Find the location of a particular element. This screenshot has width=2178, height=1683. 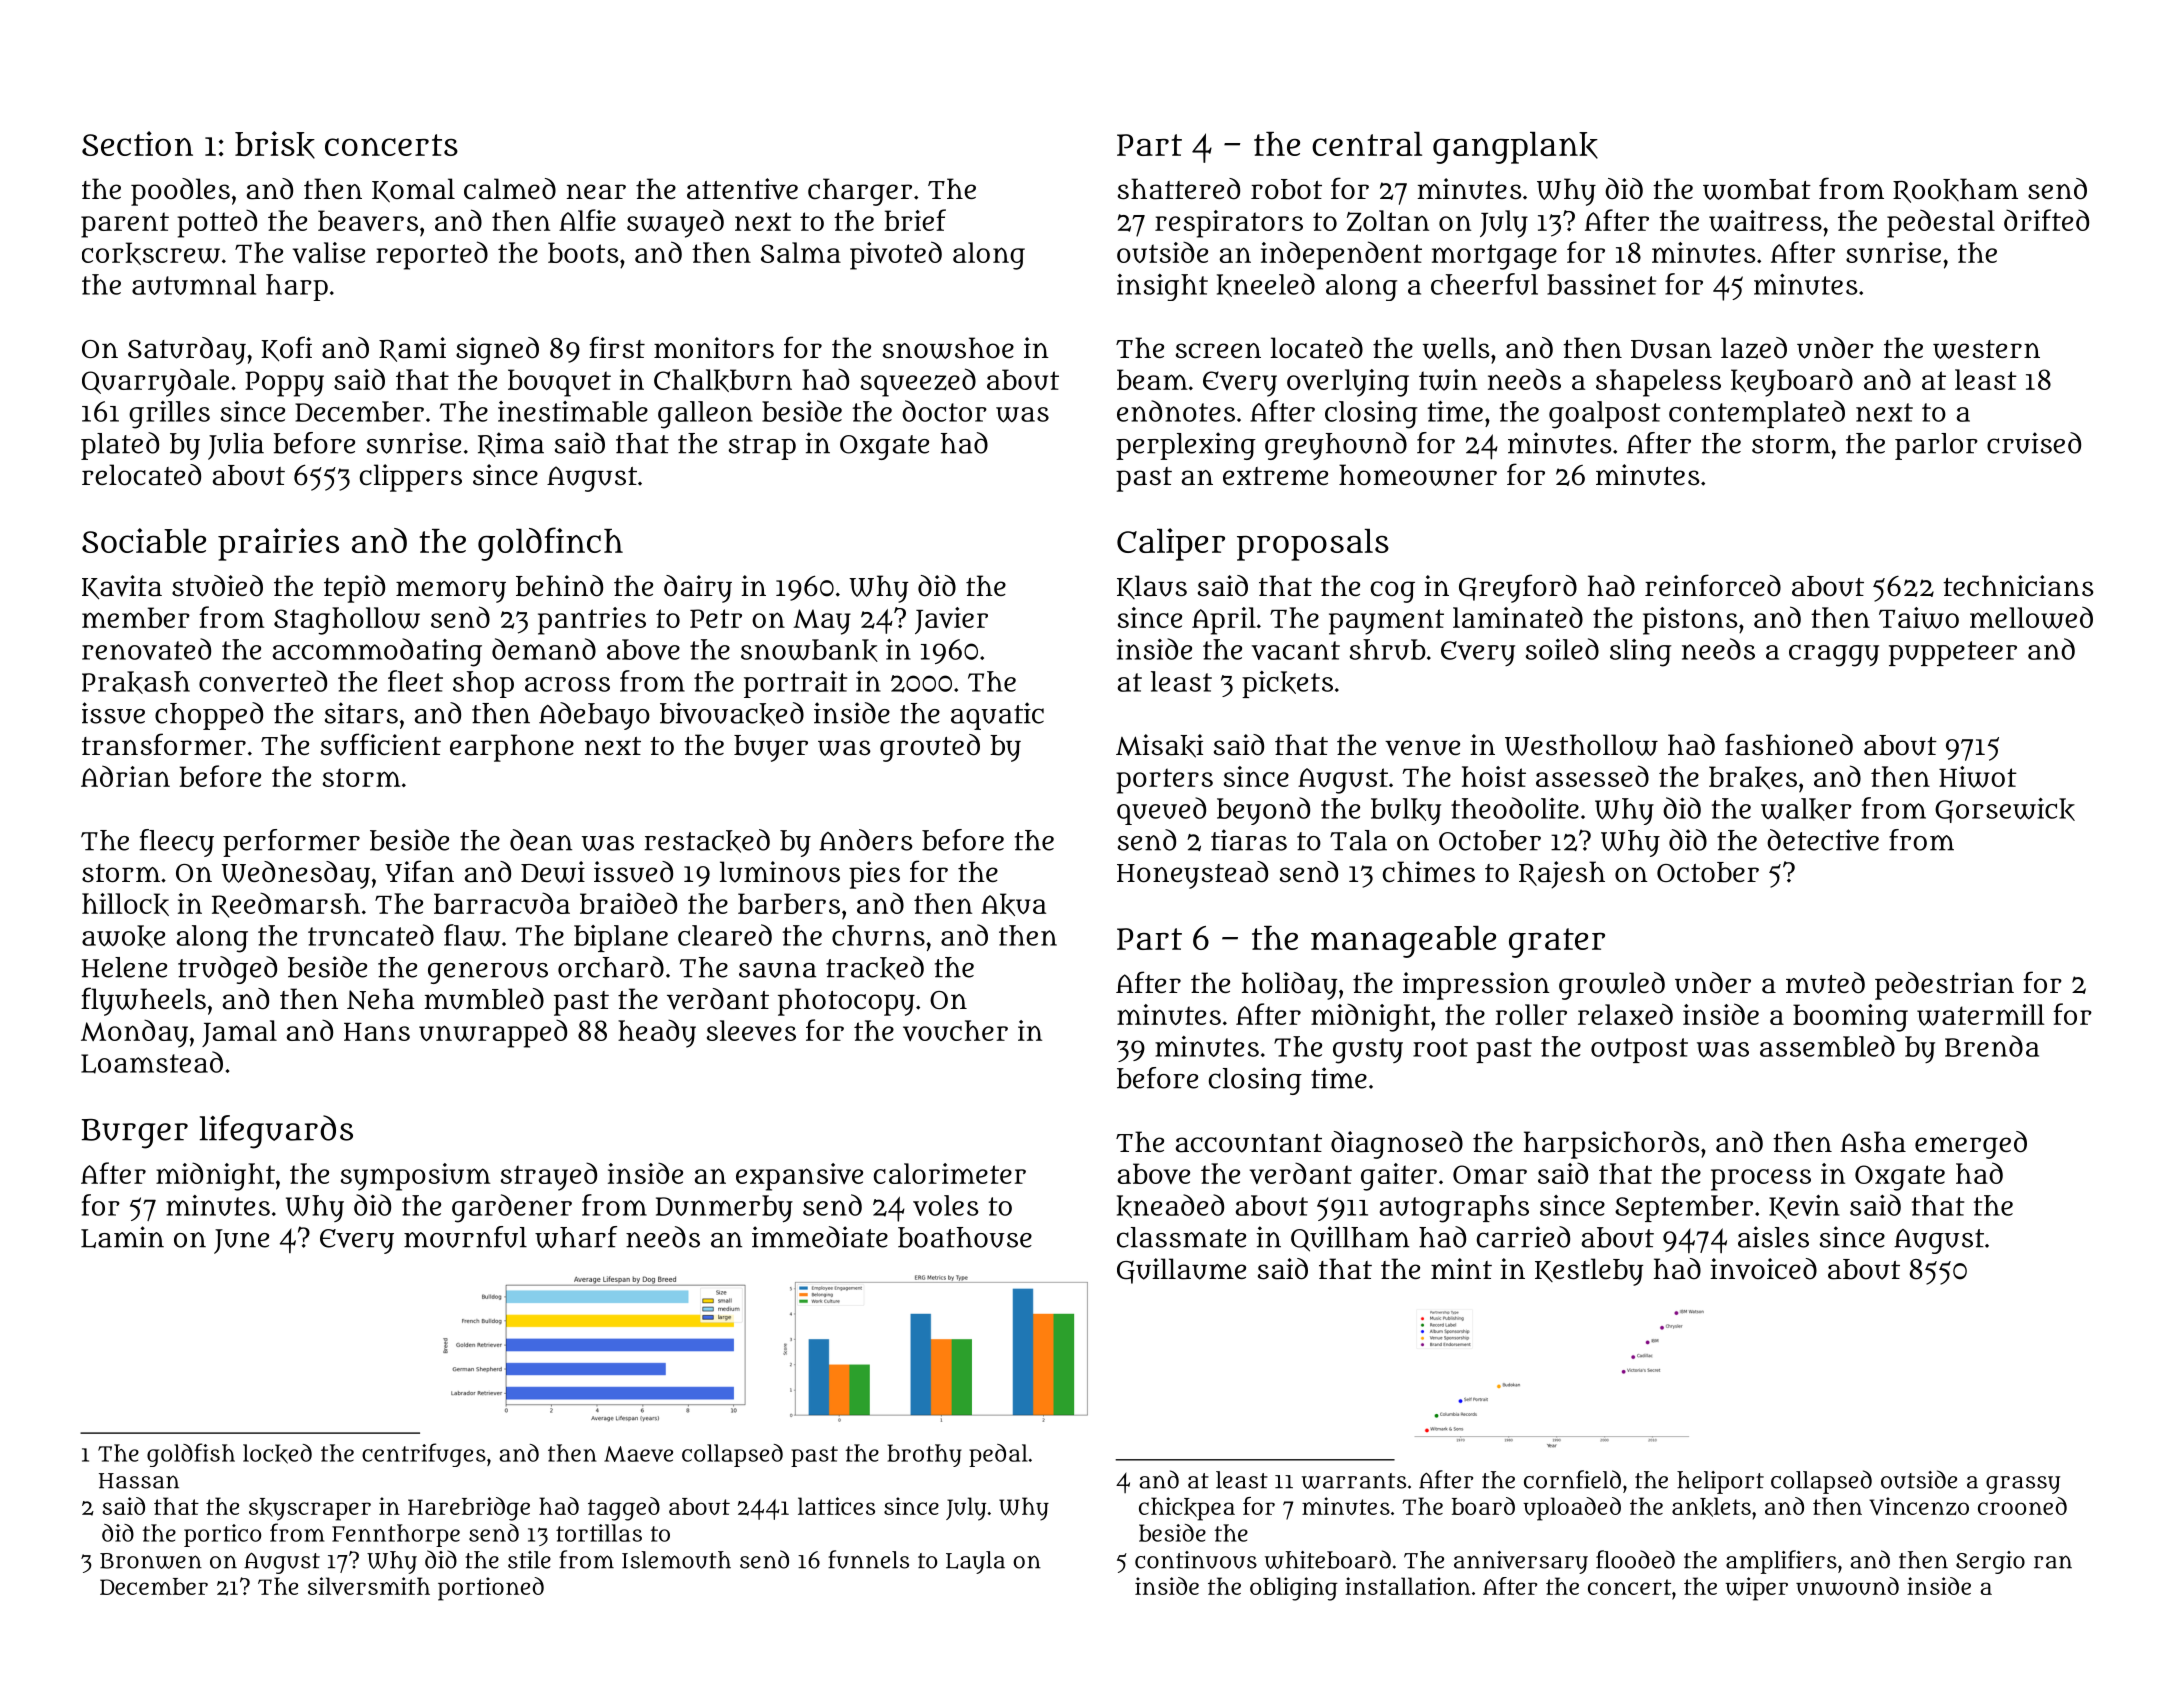

fleecy is located at coordinates (176, 843).
